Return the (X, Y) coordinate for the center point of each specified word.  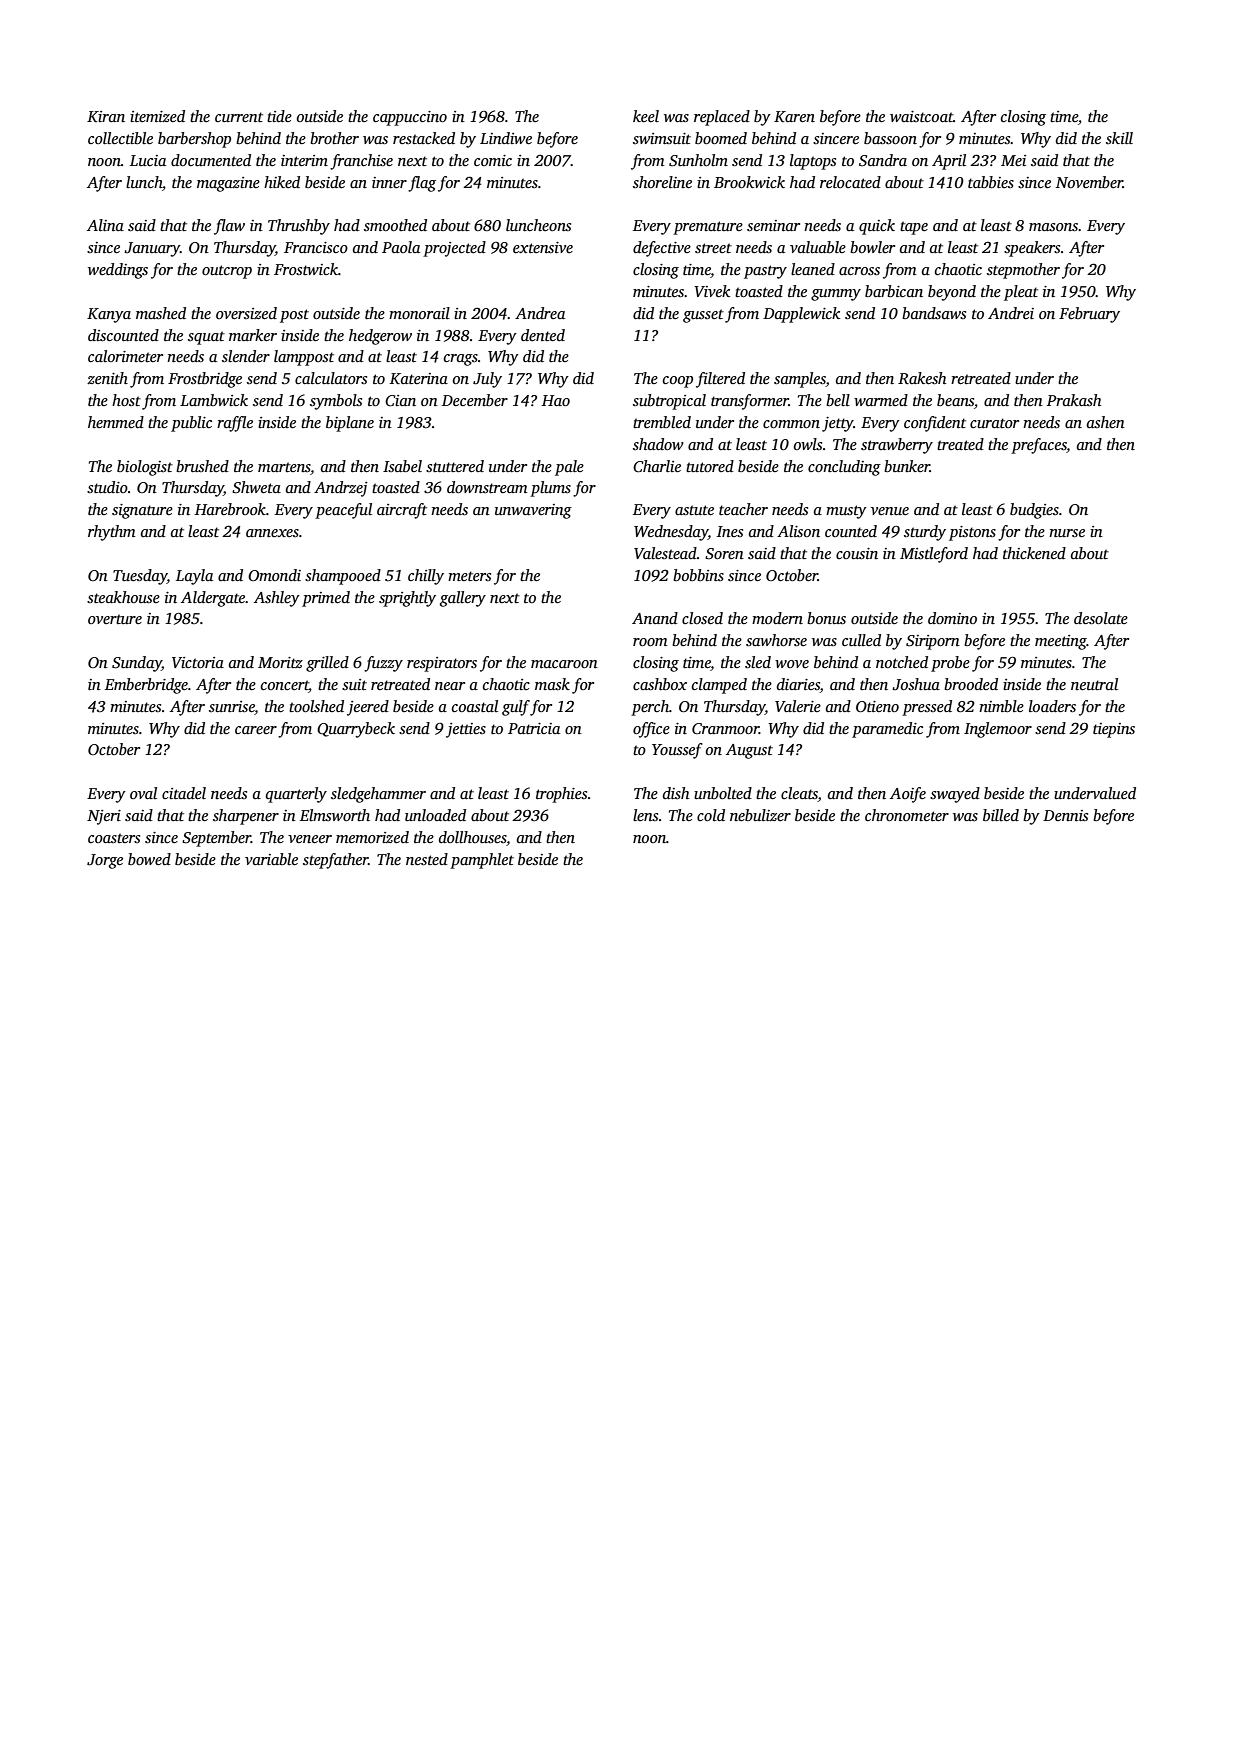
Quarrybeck (356, 730)
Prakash (1074, 400)
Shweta (256, 487)
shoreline (662, 182)
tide (279, 116)
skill (1119, 138)
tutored (710, 466)
